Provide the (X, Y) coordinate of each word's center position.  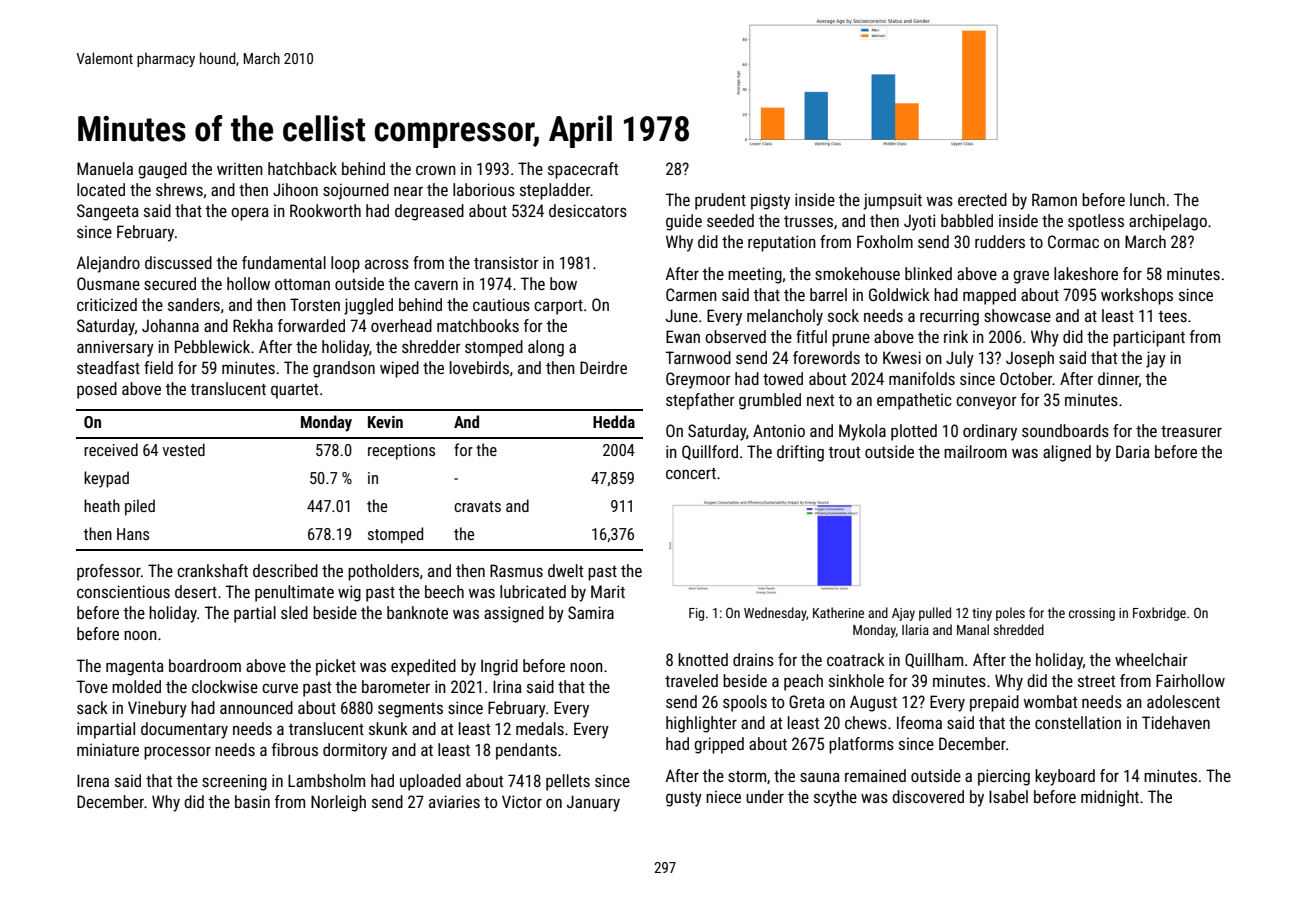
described (285, 570)
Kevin (385, 422)
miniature (108, 749)
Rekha (253, 325)
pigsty (770, 201)
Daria (1133, 451)
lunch (1147, 199)
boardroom (205, 665)
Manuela (105, 168)
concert (691, 473)
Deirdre (603, 367)
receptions (401, 452)
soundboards (1065, 430)
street (1096, 681)
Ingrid (499, 667)
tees (1173, 316)
